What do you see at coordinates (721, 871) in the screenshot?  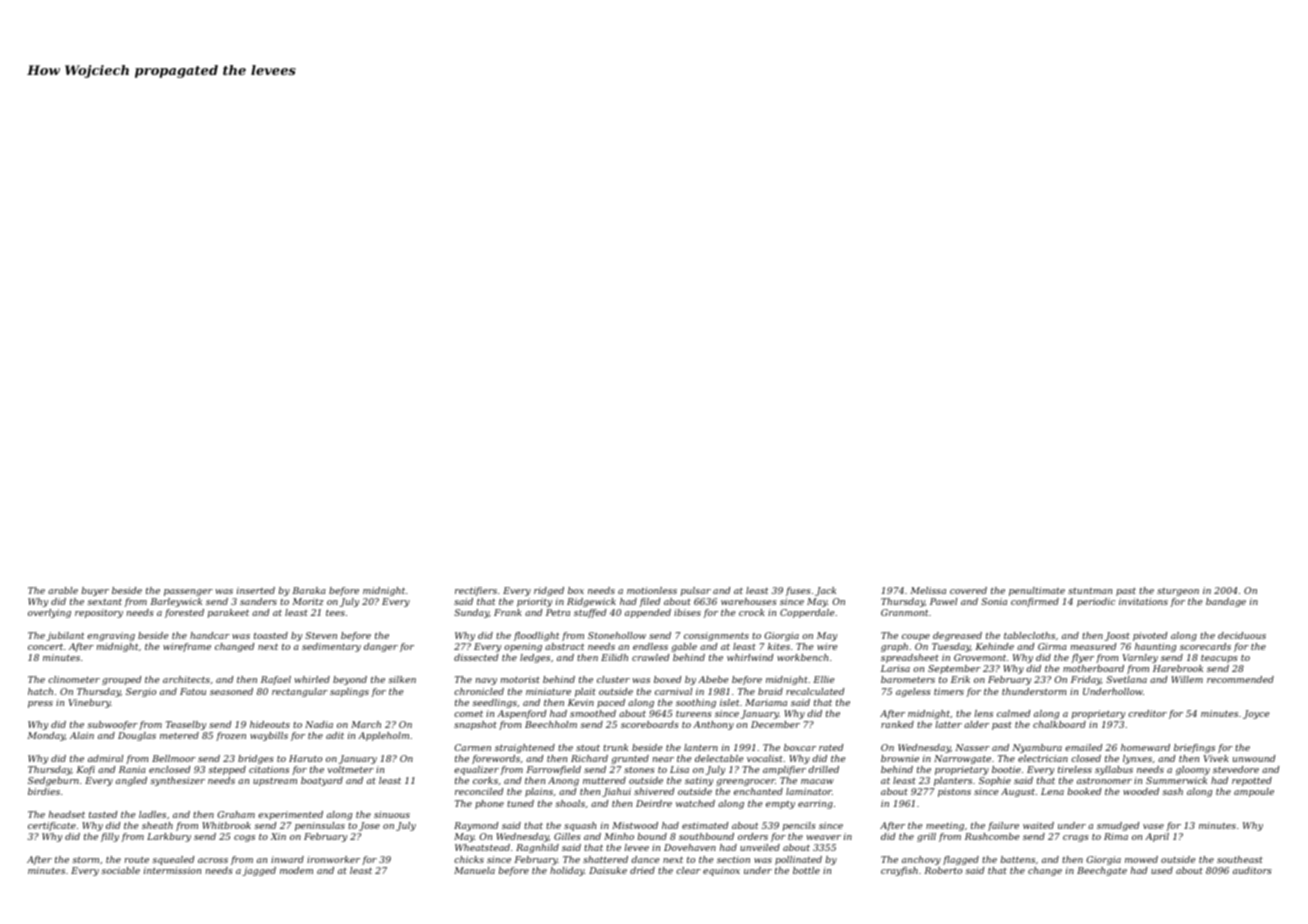 I see `equinox` at bounding box center [721, 871].
